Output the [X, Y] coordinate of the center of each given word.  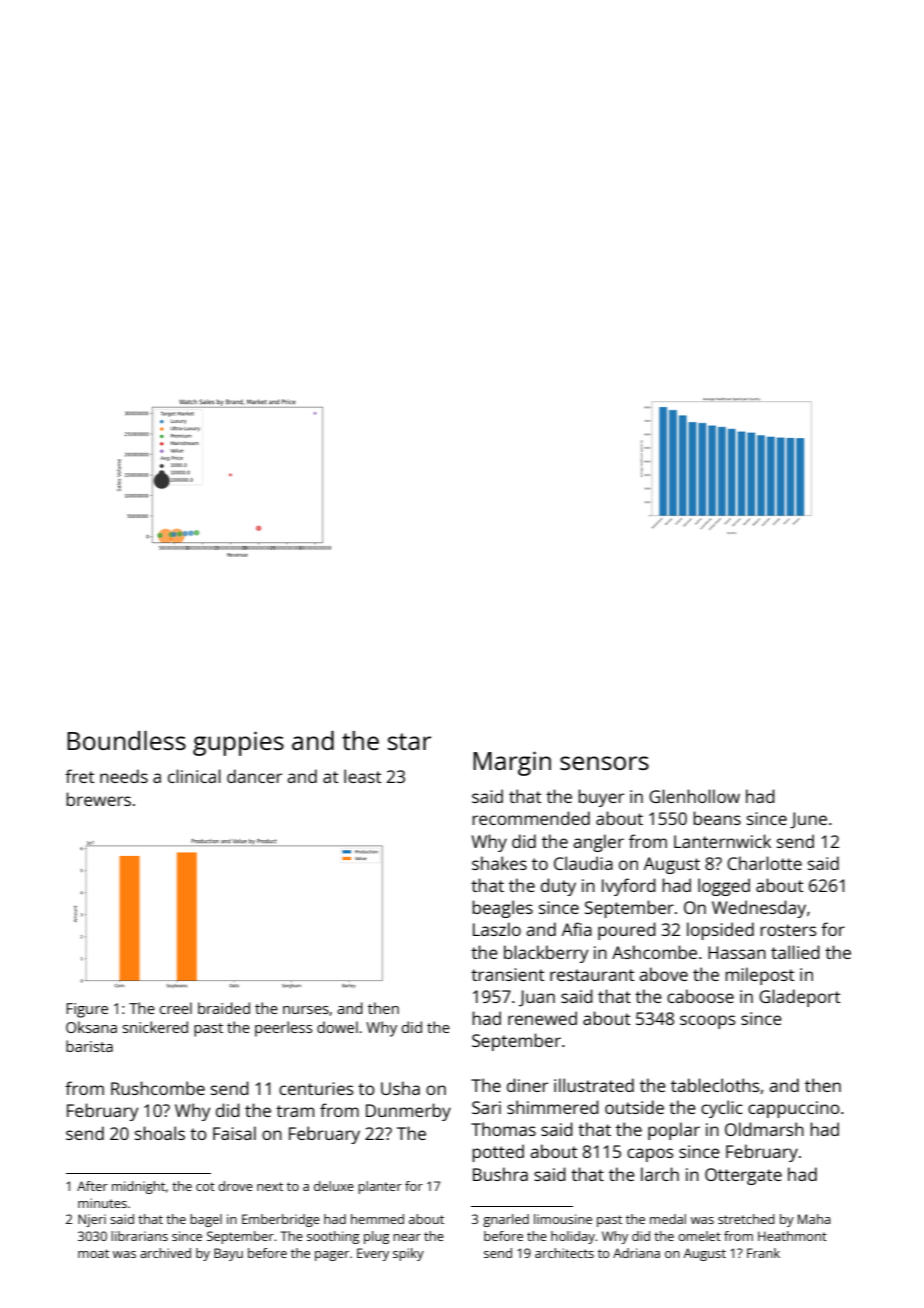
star [409, 741]
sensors [604, 763]
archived [165, 1253]
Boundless [126, 740]
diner [527, 1085]
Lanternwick [722, 841]
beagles [502, 909]
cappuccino [794, 1109]
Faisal [234, 1133]
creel [176, 1008]
